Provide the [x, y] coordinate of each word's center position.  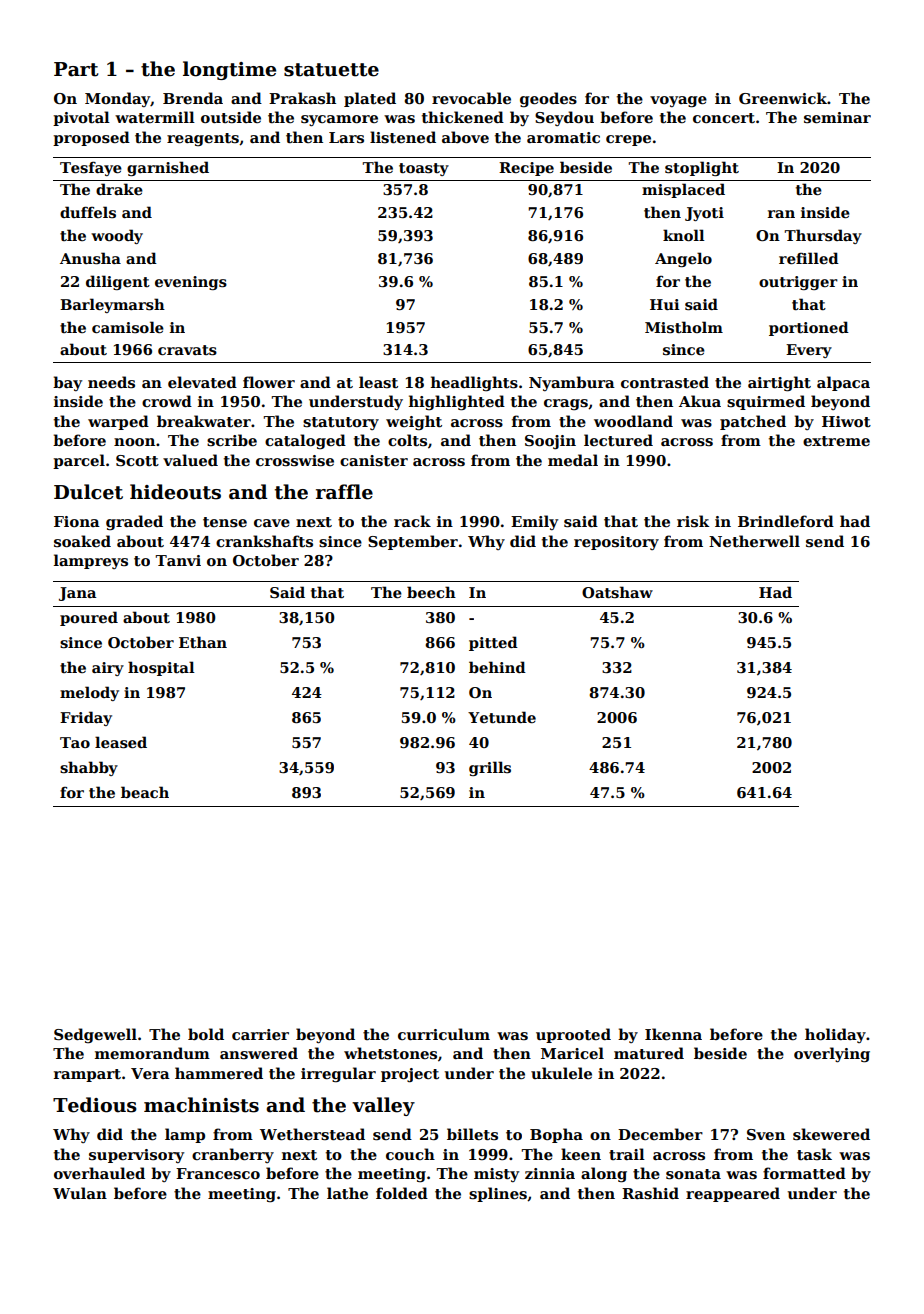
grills [490, 768]
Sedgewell [95, 1036]
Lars [346, 137]
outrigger [798, 283]
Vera [150, 1073]
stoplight [702, 168]
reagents [203, 140]
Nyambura [572, 383]
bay [67, 383]
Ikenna [673, 1034]
